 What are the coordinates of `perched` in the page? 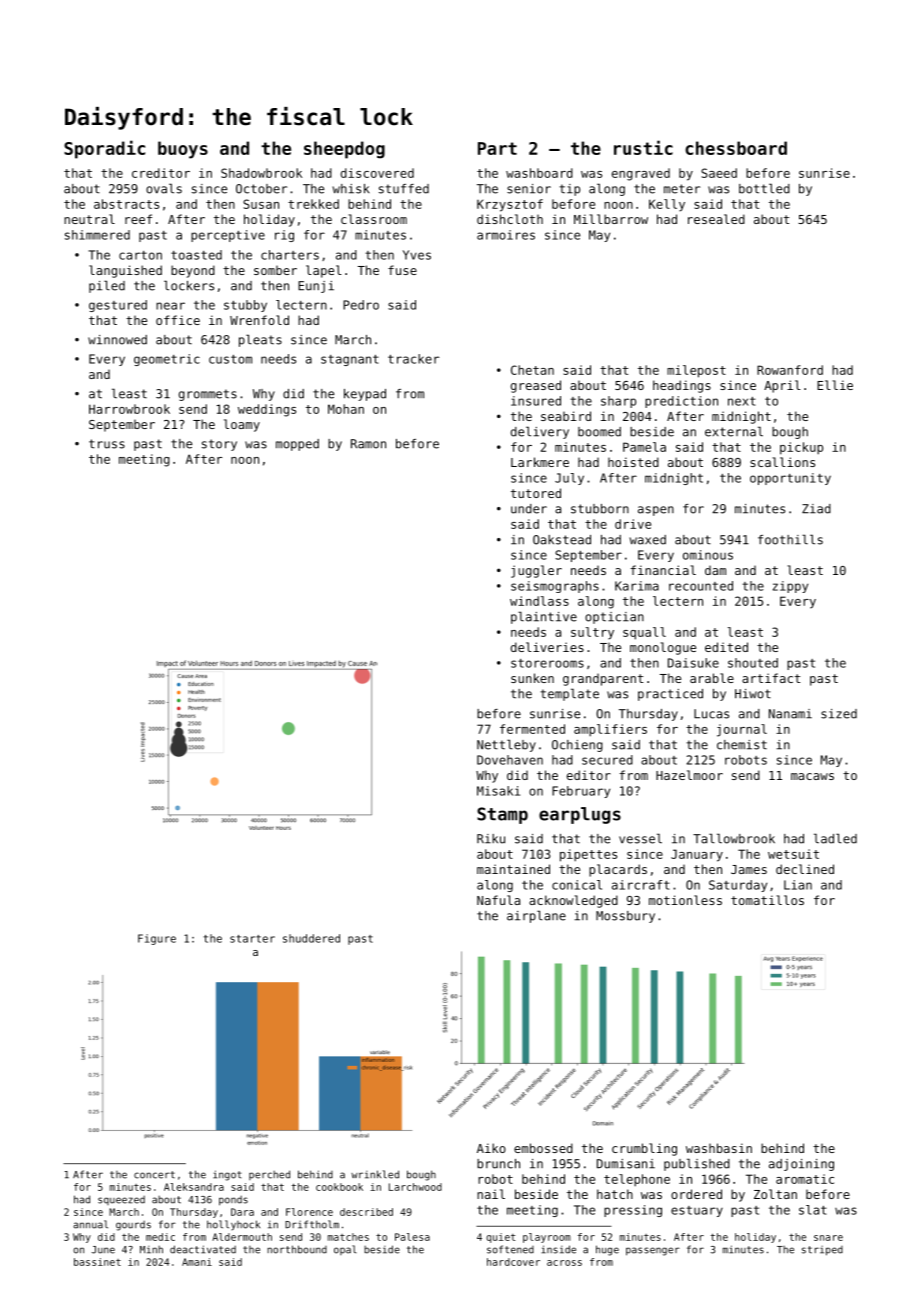 It's located at (269, 1175).
